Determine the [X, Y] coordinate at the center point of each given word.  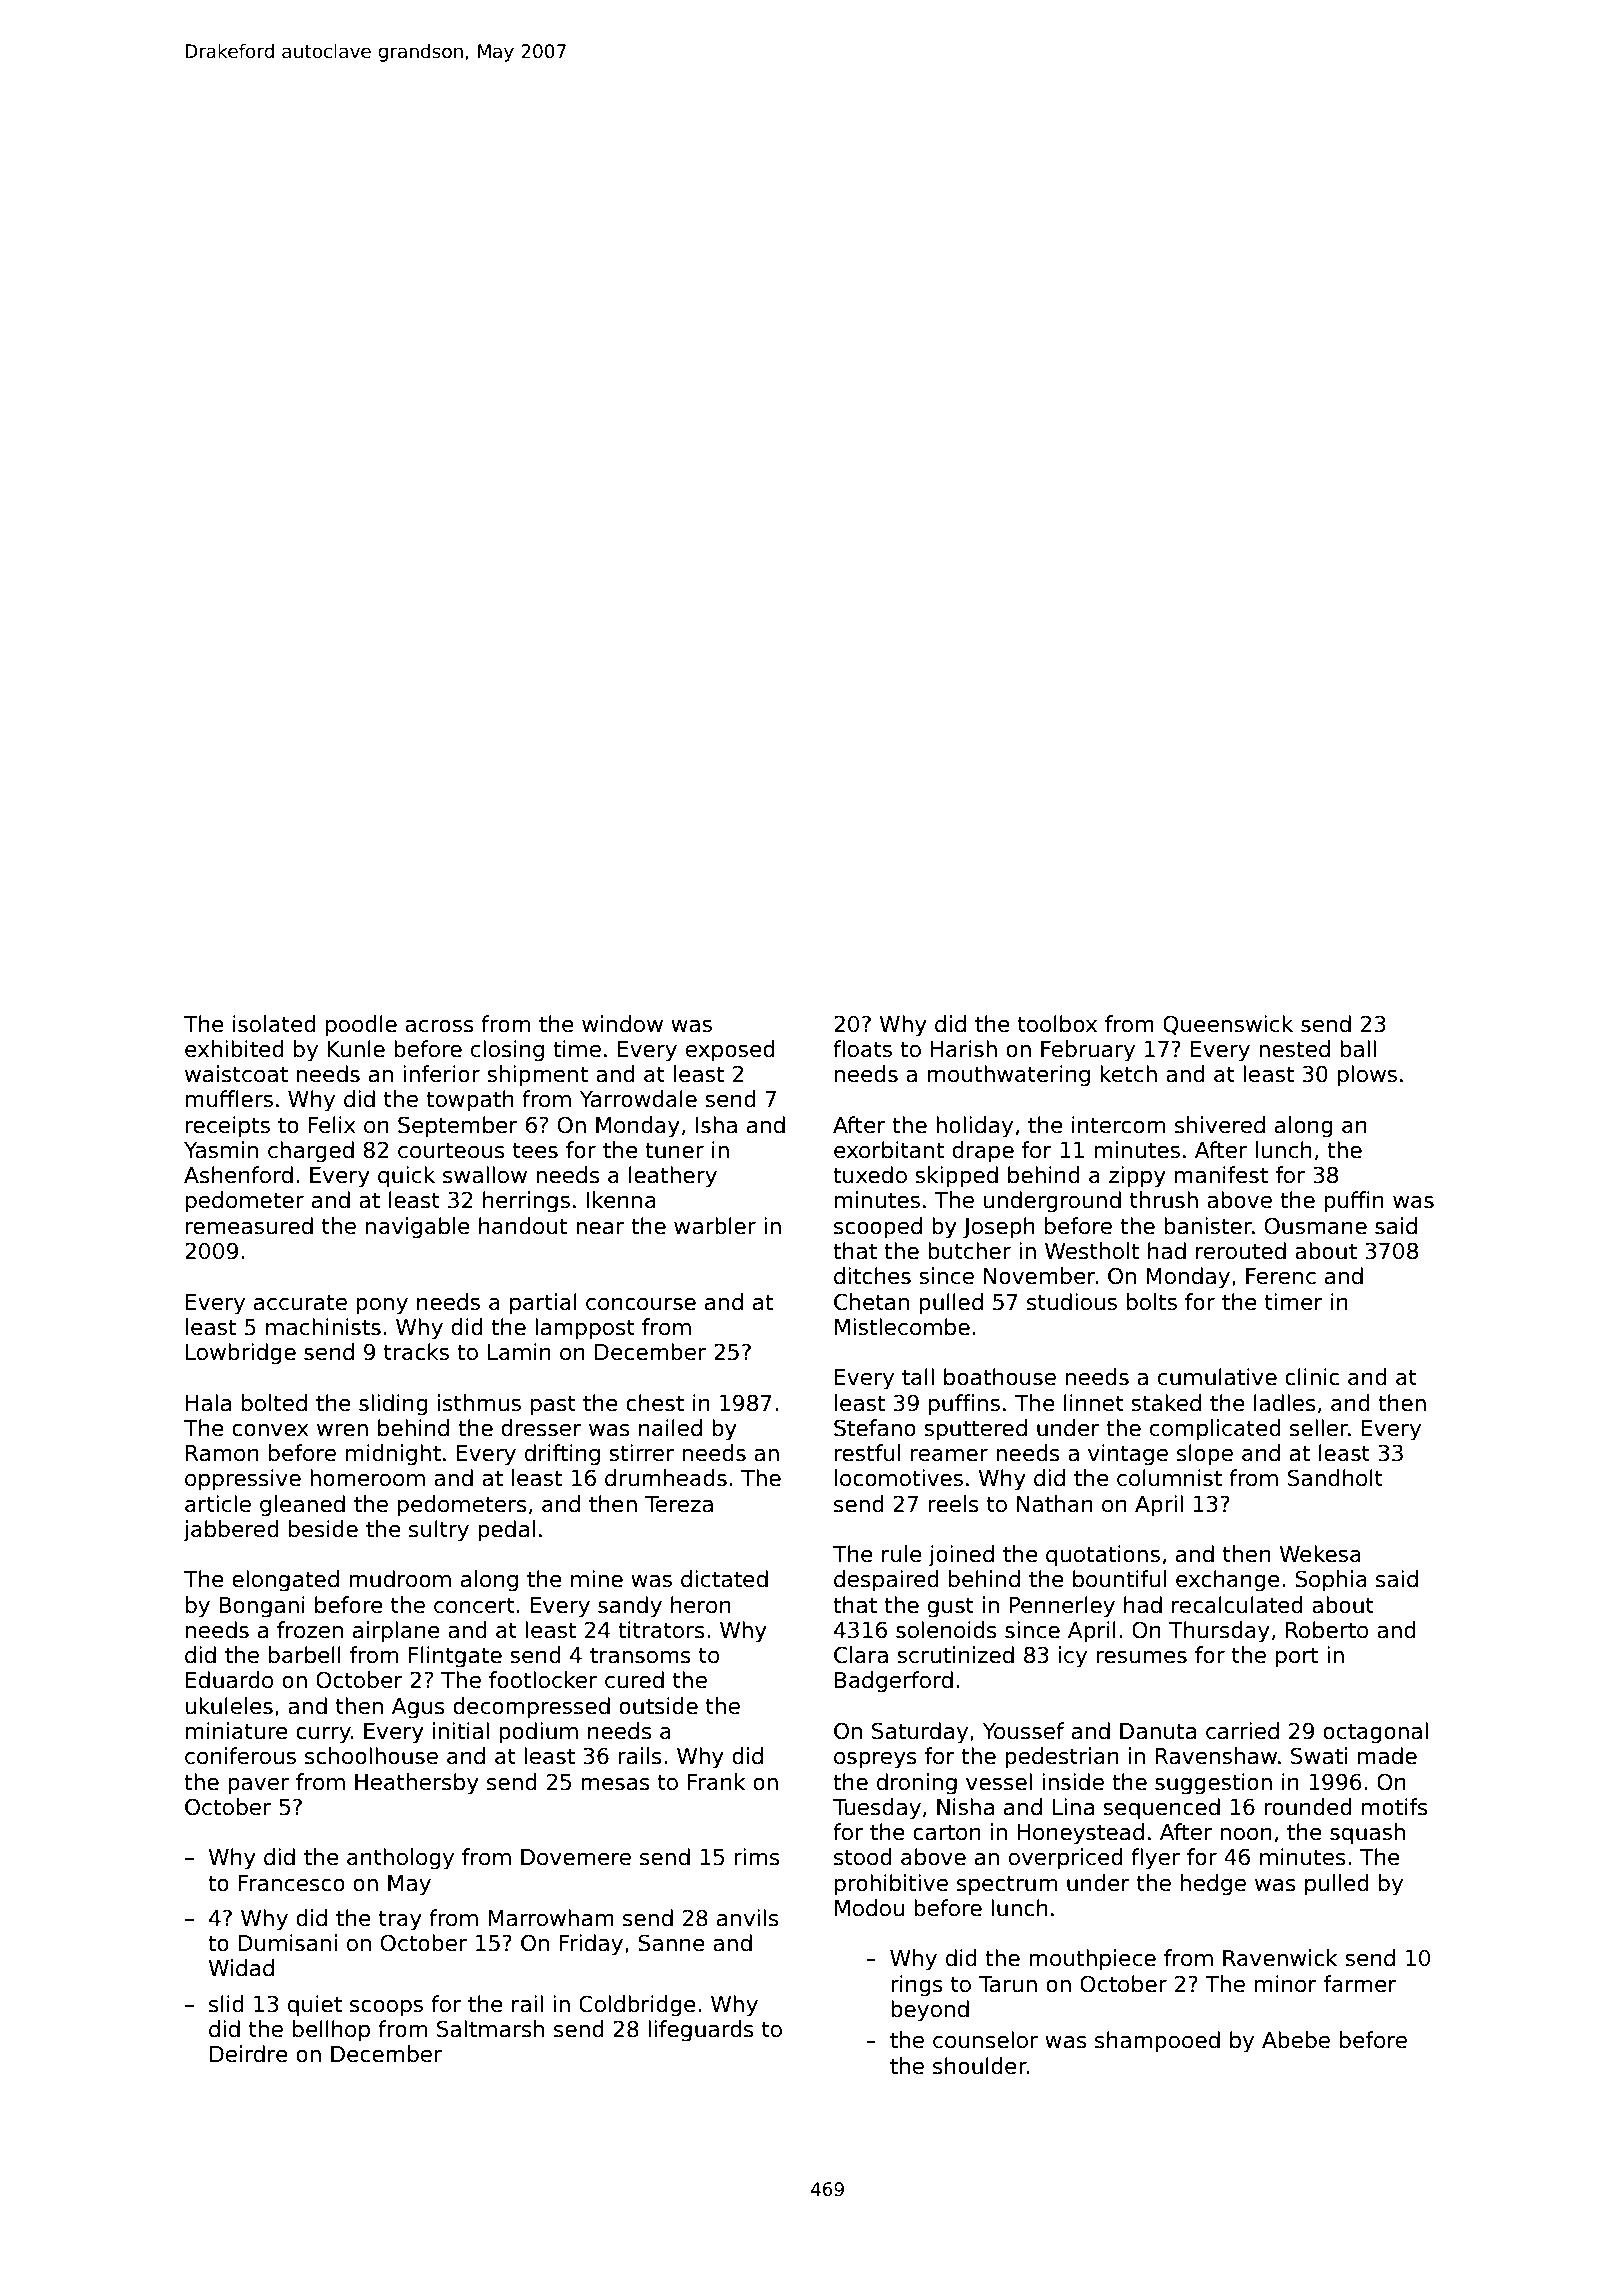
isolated [274, 1024]
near [600, 1228]
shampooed [1157, 2042]
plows [1367, 1076]
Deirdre [249, 2054]
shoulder [980, 2066]
